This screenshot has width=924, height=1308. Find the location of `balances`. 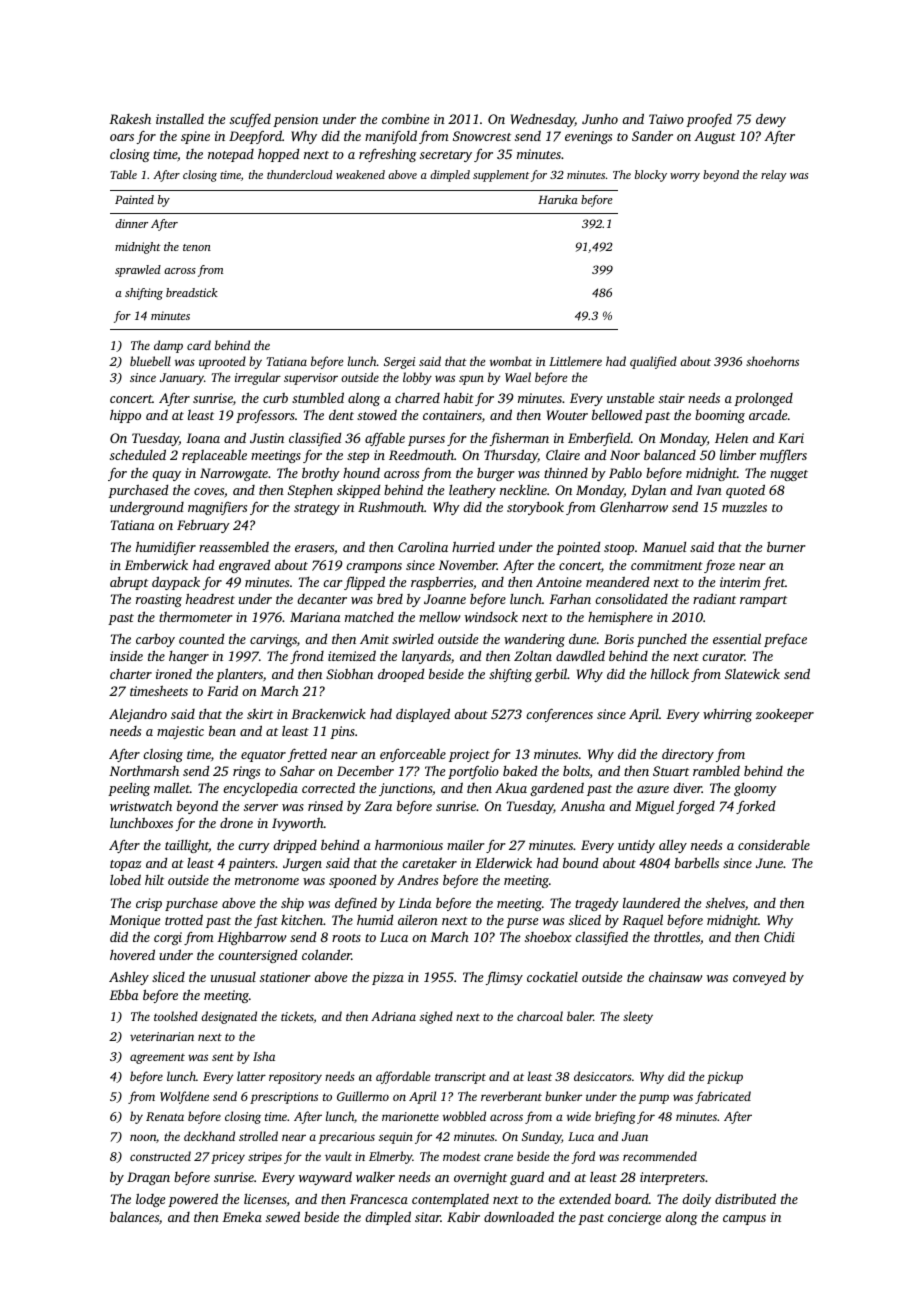

balances is located at coordinates (134, 1216).
